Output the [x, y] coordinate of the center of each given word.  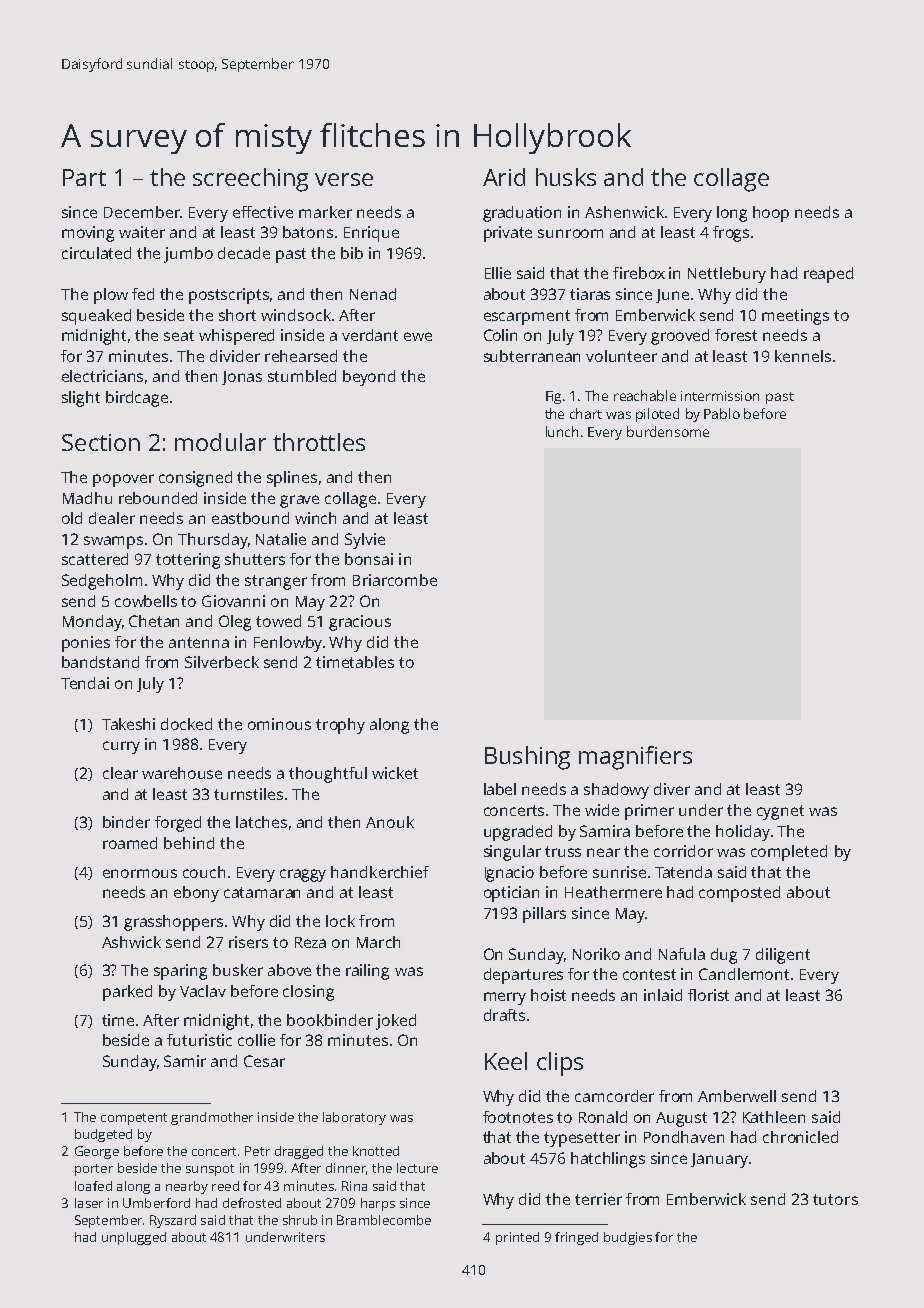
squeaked [96, 317]
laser [89, 1203]
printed [517, 1238]
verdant [370, 335]
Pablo [722, 413]
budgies [628, 1238]
